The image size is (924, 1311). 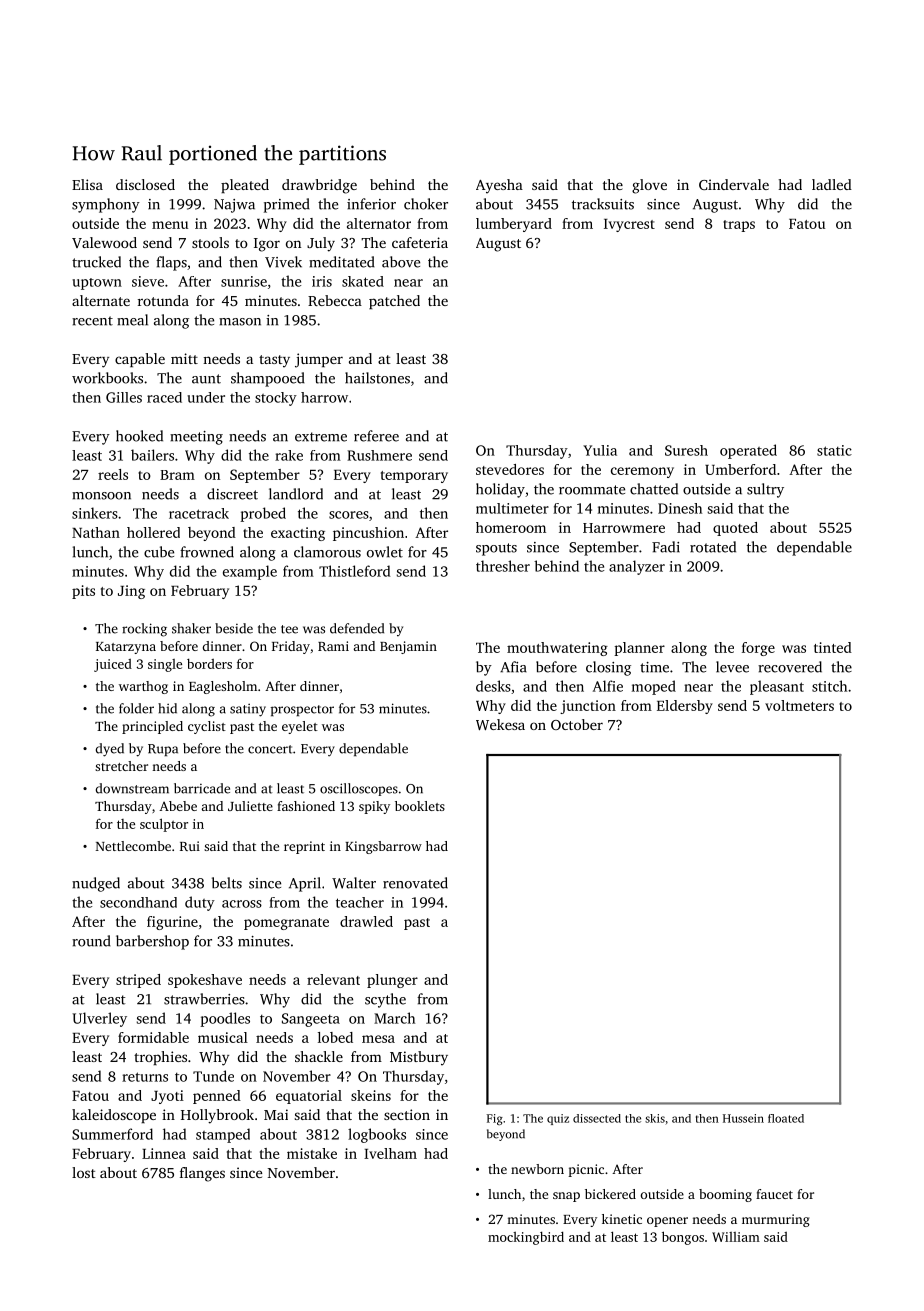 What do you see at coordinates (319, 186) in the screenshot?
I see `drawbridge` at bounding box center [319, 186].
